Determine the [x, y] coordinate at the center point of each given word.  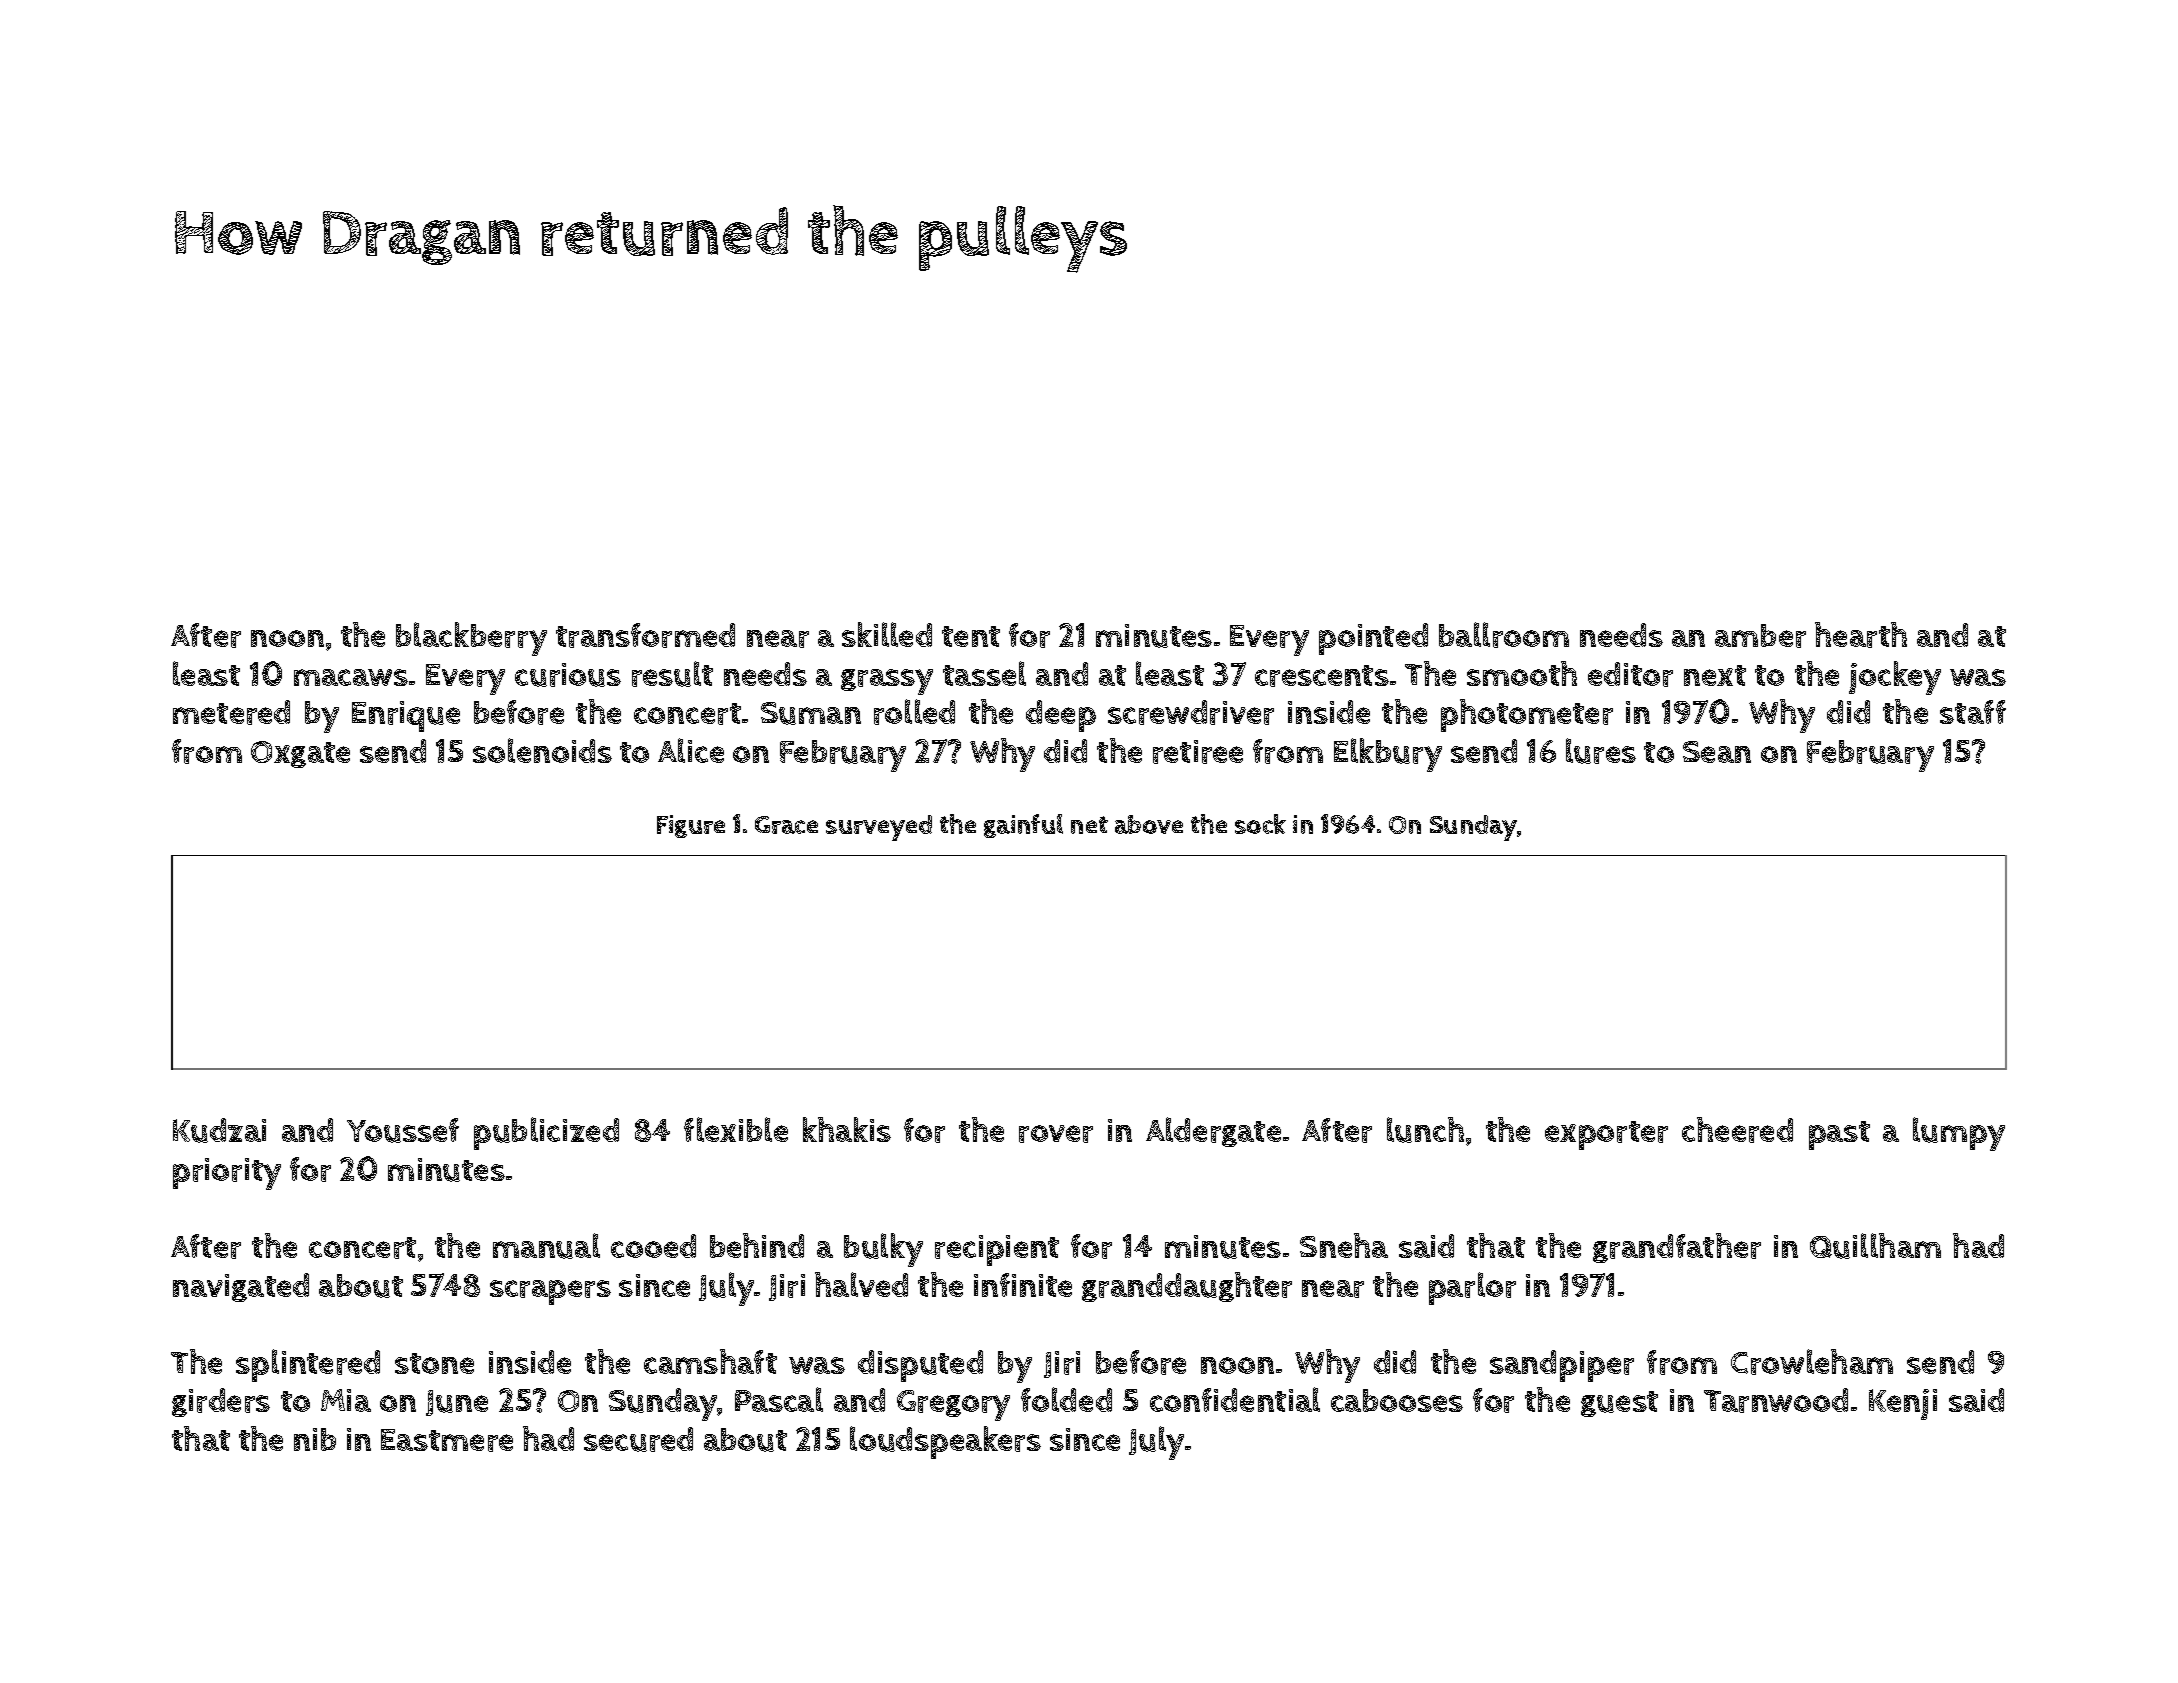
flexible [736, 1129]
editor [1630, 674]
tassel [984, 673]
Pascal [779, 1399]
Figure [691, 826]
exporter [1606, 1135]
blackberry [471, 639]
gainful [1023, 826]
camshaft [710, 1361]
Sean [1717, 752]
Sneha [1344, 1245]
